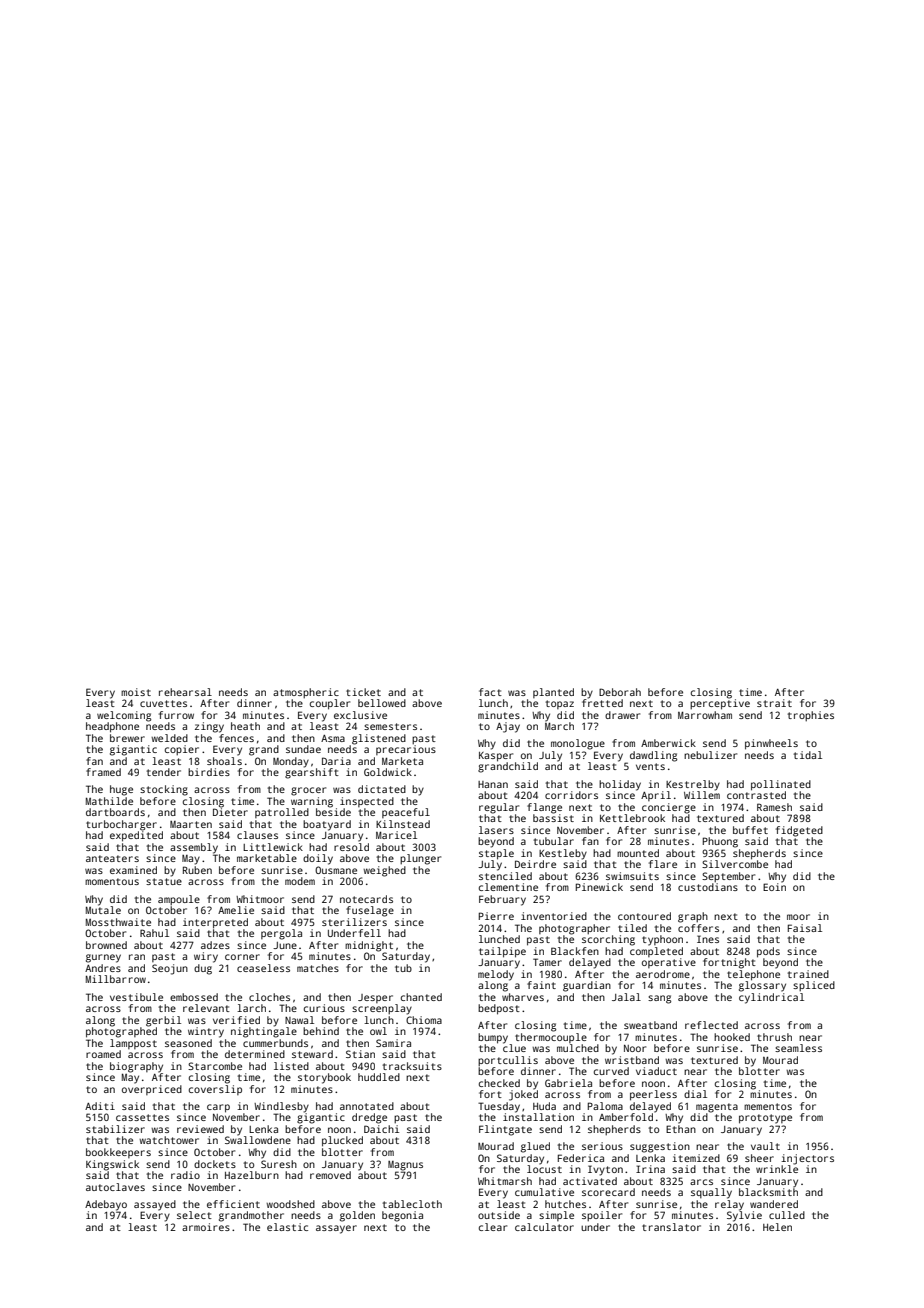  I want to click on fact, so click(490, 692).
